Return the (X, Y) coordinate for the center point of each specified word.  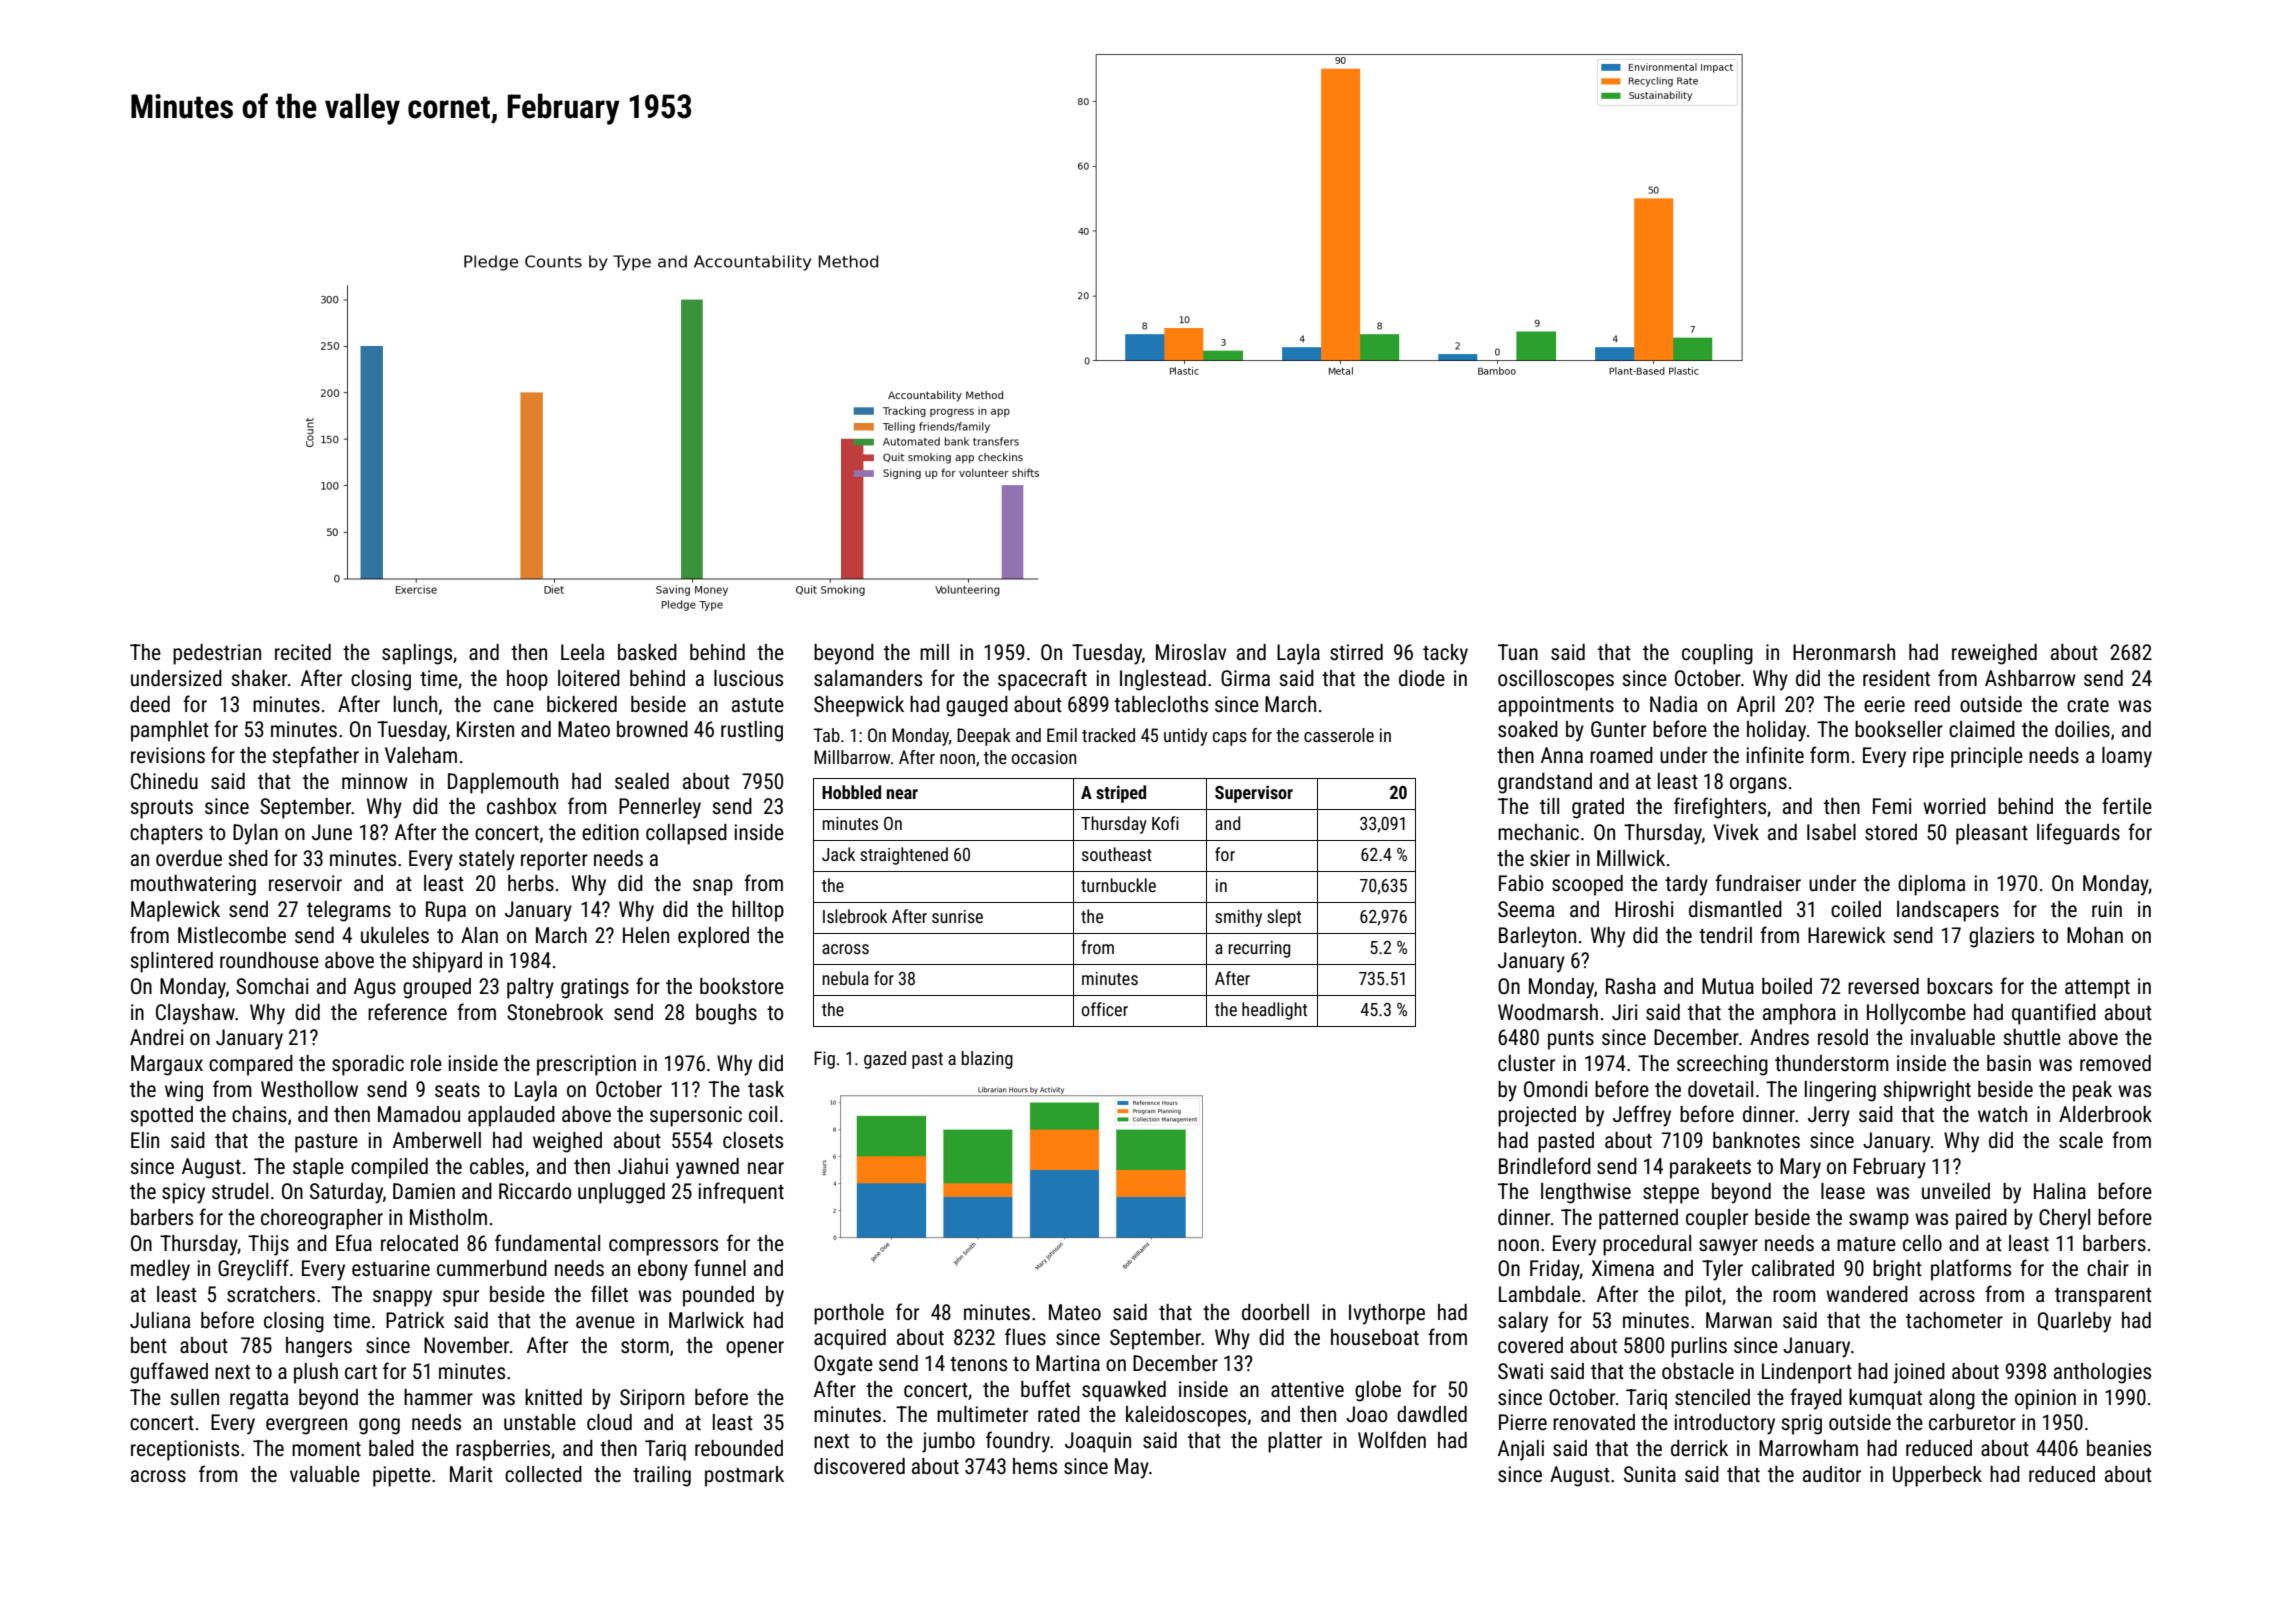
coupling (1717, 654)
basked (647, 652)
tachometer (1954, 1320)
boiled (1787, 986)
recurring (1259, 949)
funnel (720, 1268)
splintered (171, 962)
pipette (402, 1476)
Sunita (1650, 1474)
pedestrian (217, 654)
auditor (1832, 1474)
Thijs (268, 1245)
